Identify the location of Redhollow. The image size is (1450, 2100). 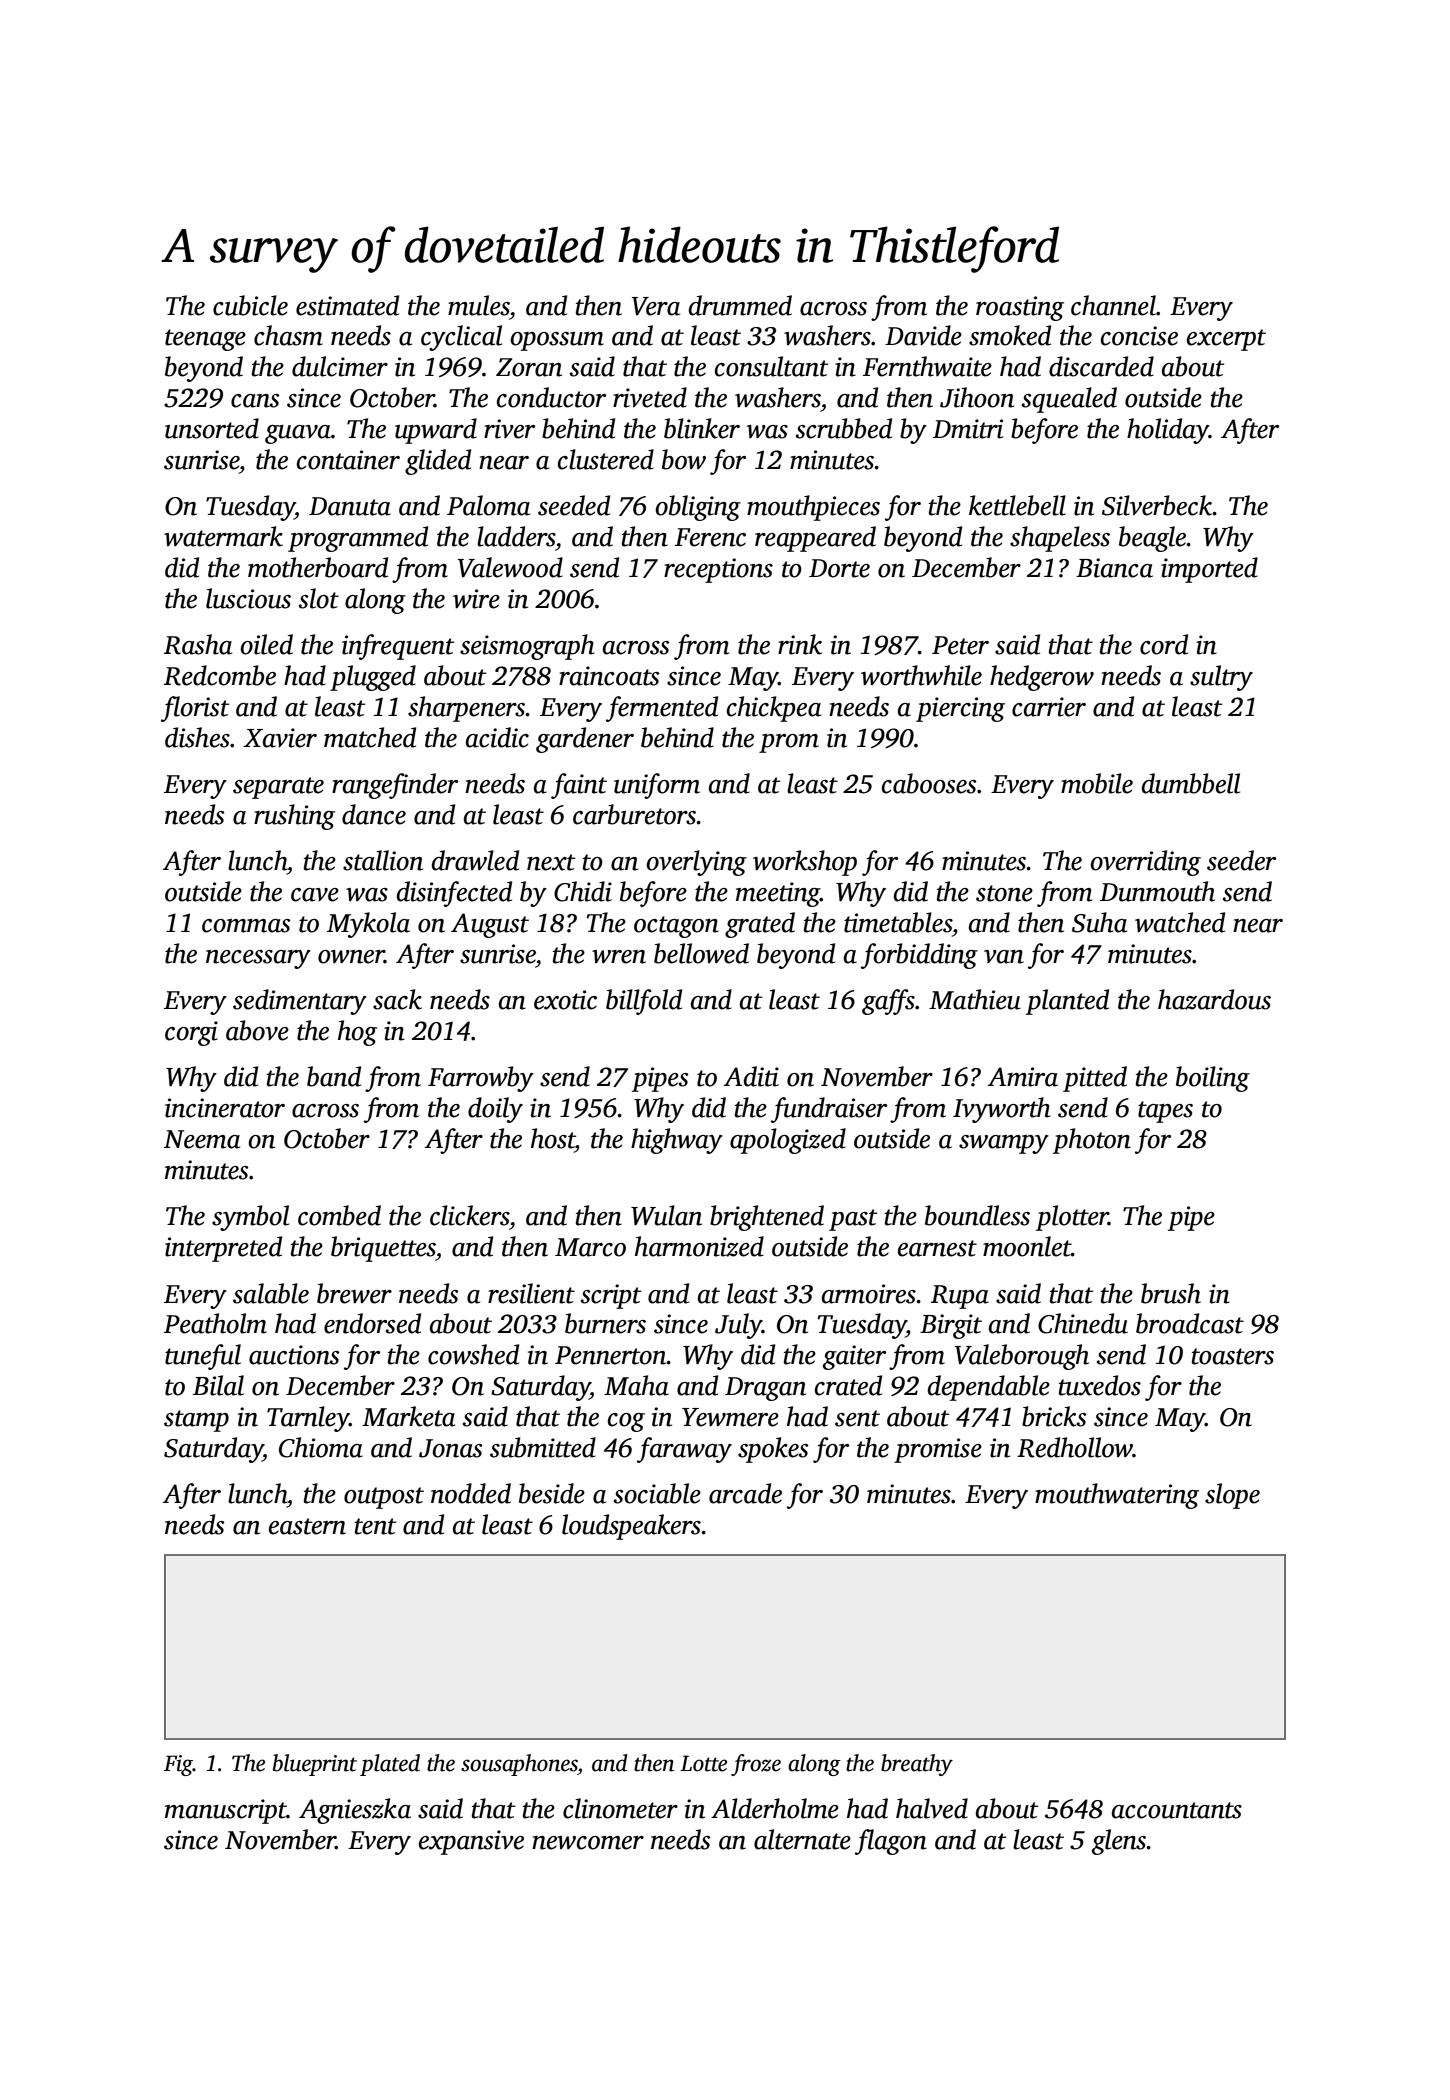
(1075, 1447).
